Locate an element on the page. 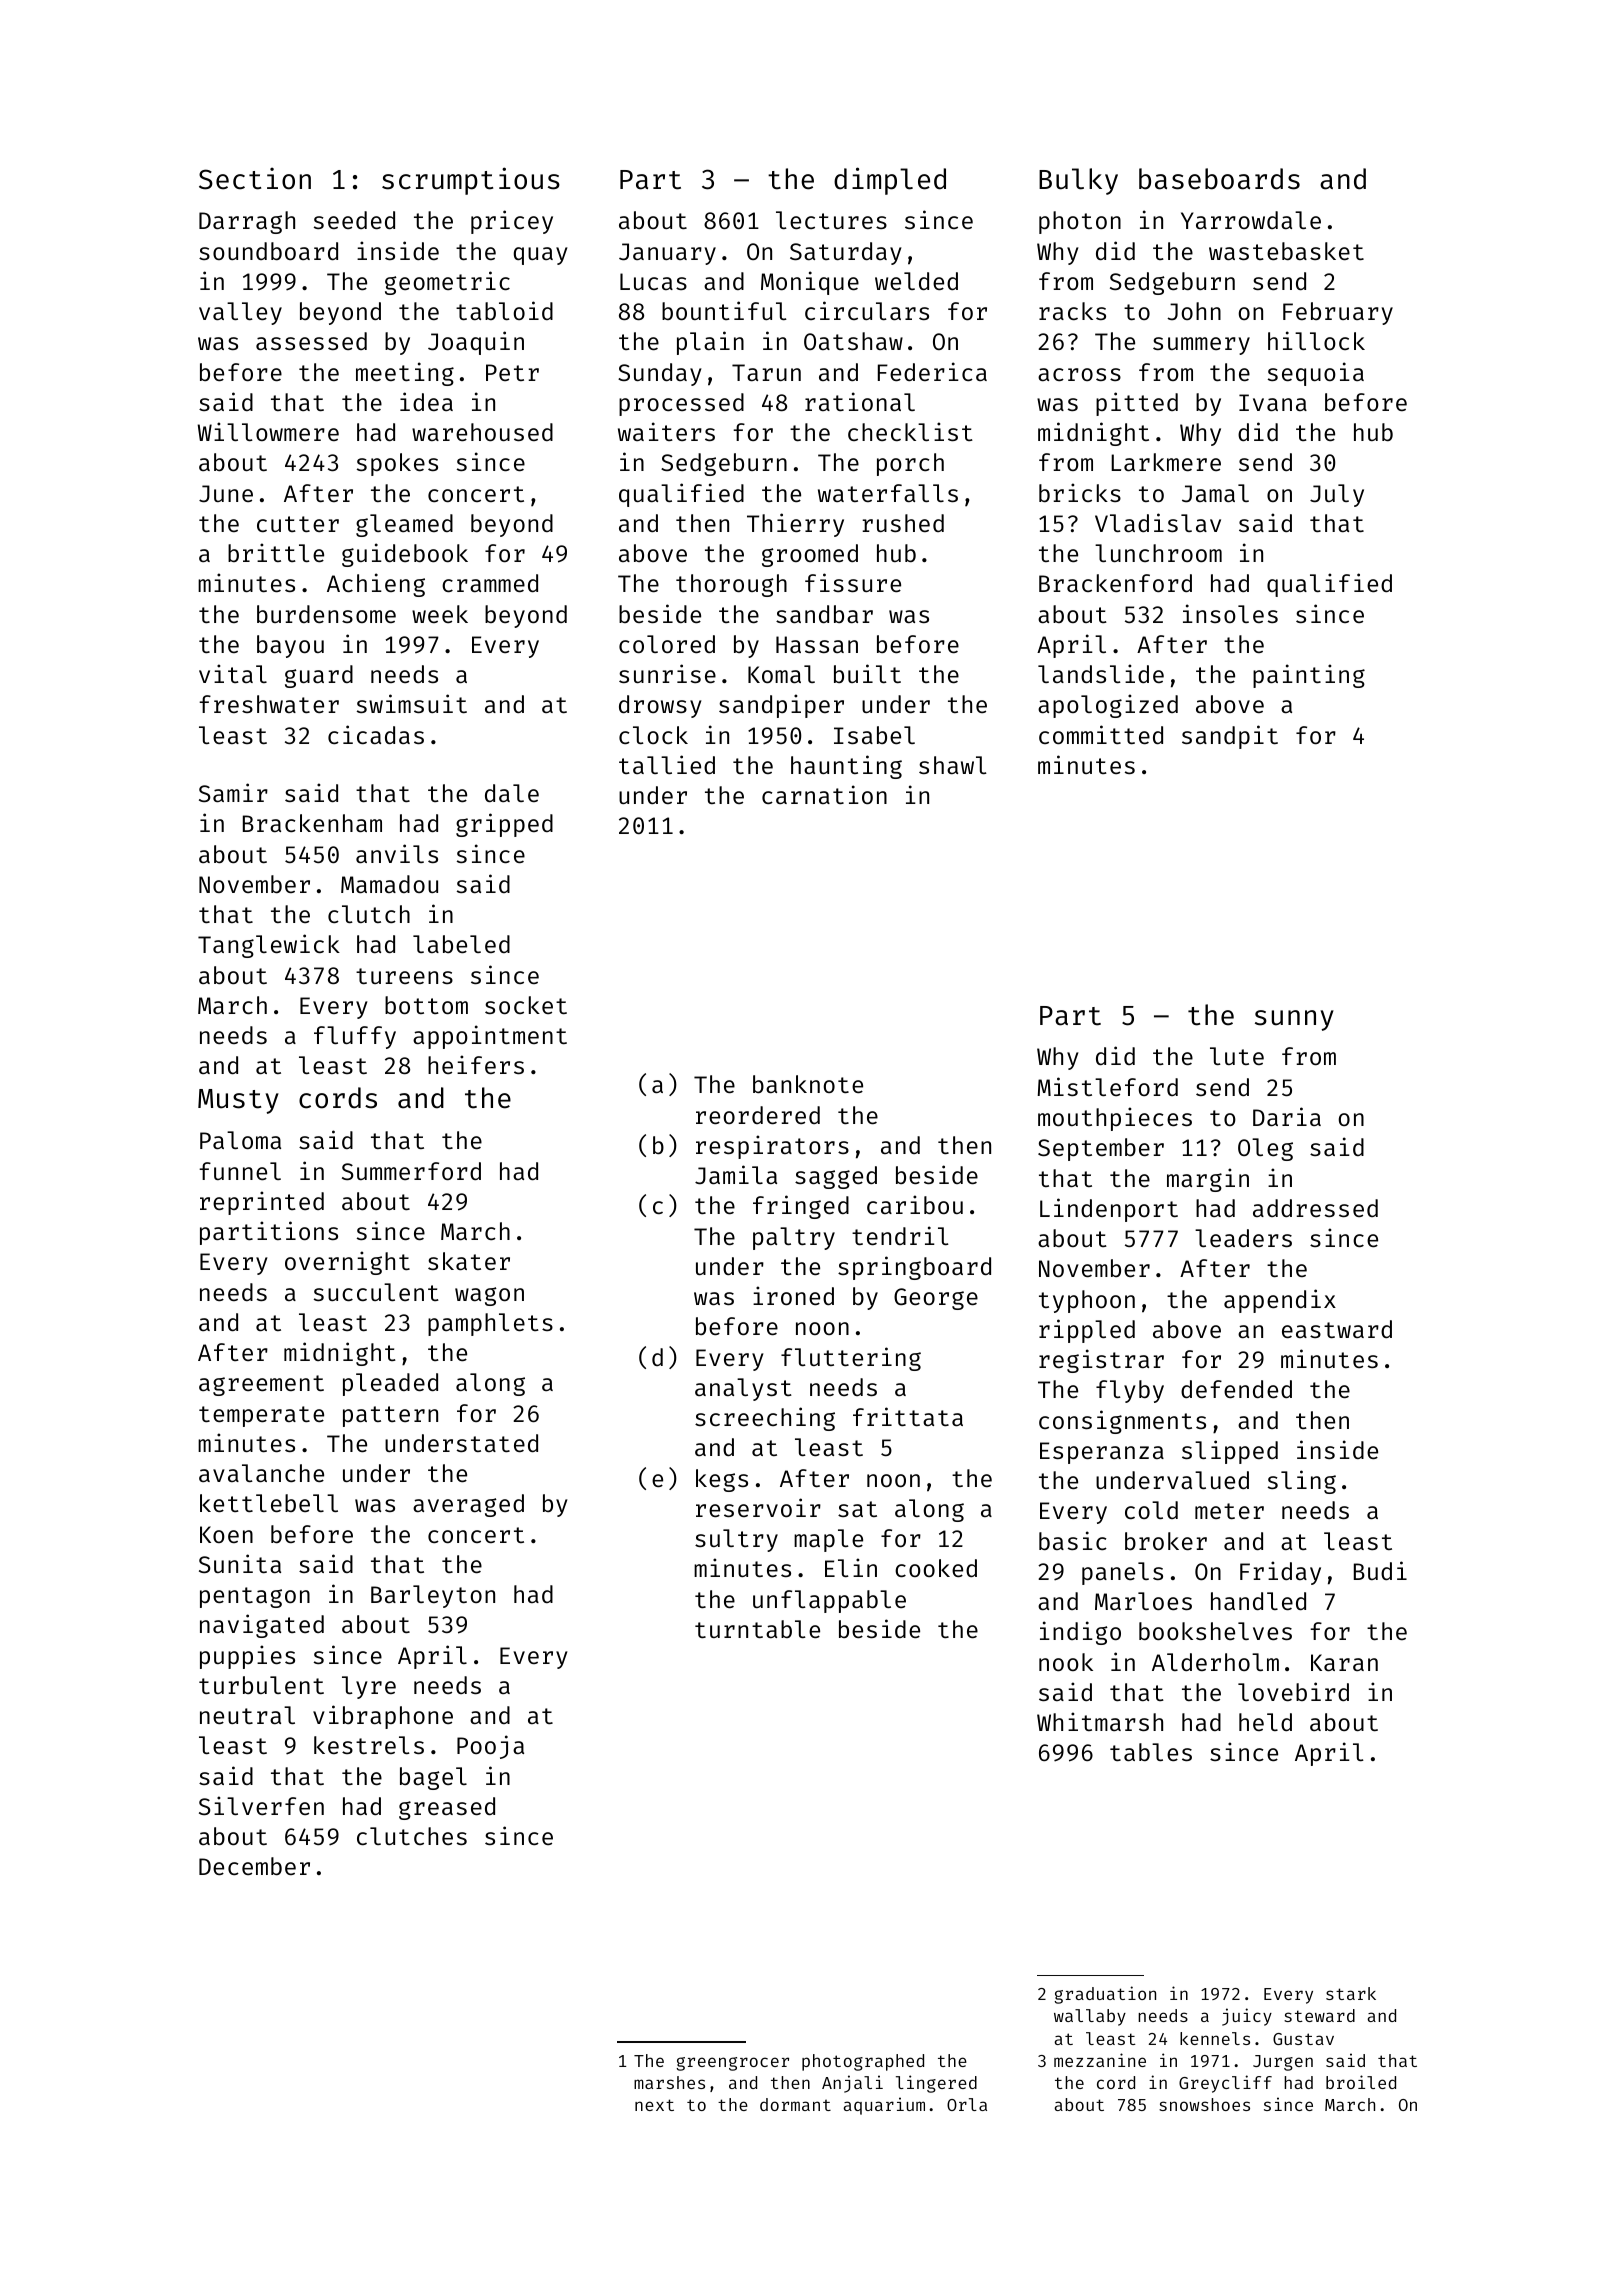 The image size is (1620, 2292). January is located at coordinates (667, 254).
